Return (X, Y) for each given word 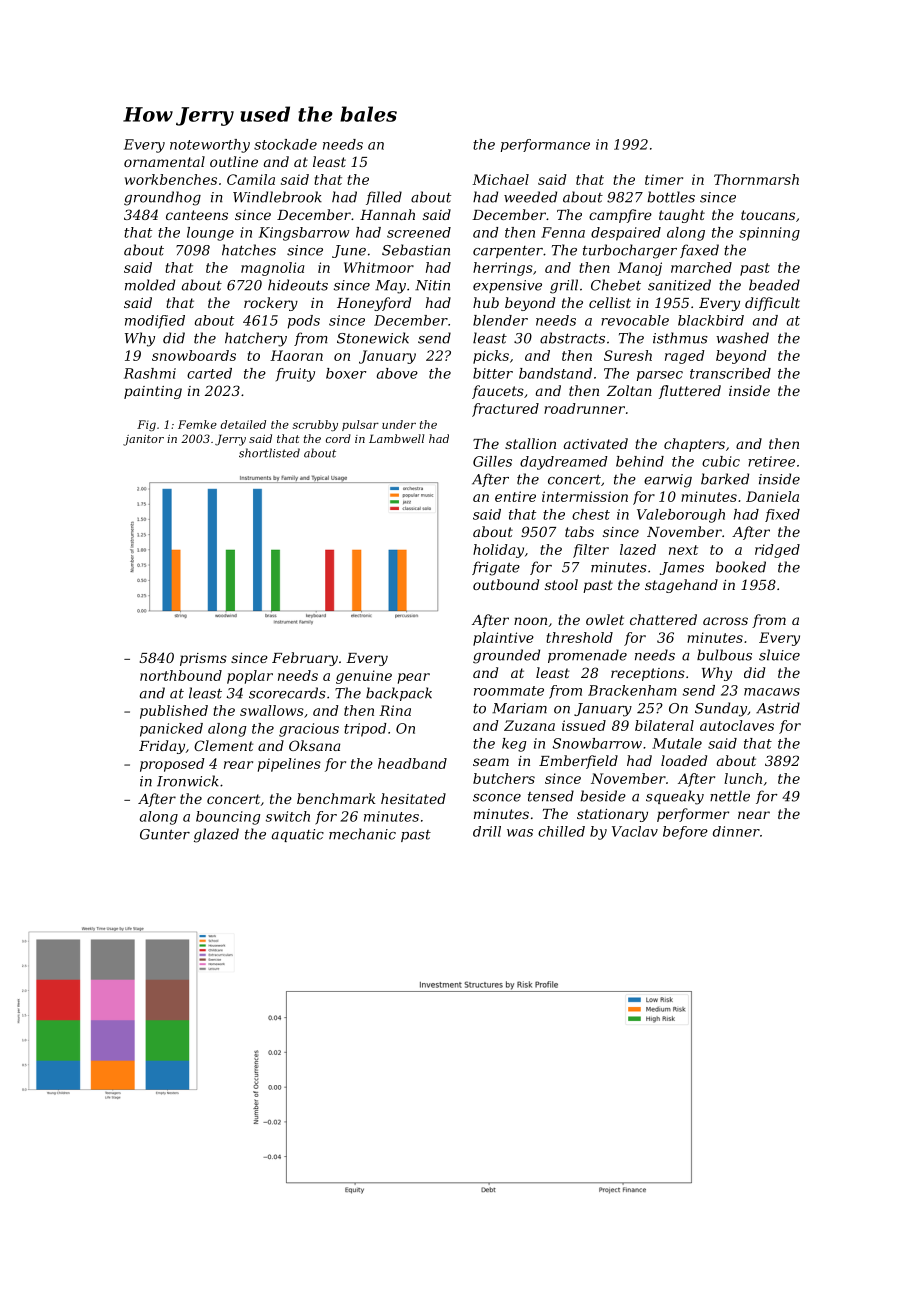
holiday (498, 551)
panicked (171, 730)
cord (338, 438)
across (725, 621)
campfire (620, 216)
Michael (500, 179)
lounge (210, 234)
